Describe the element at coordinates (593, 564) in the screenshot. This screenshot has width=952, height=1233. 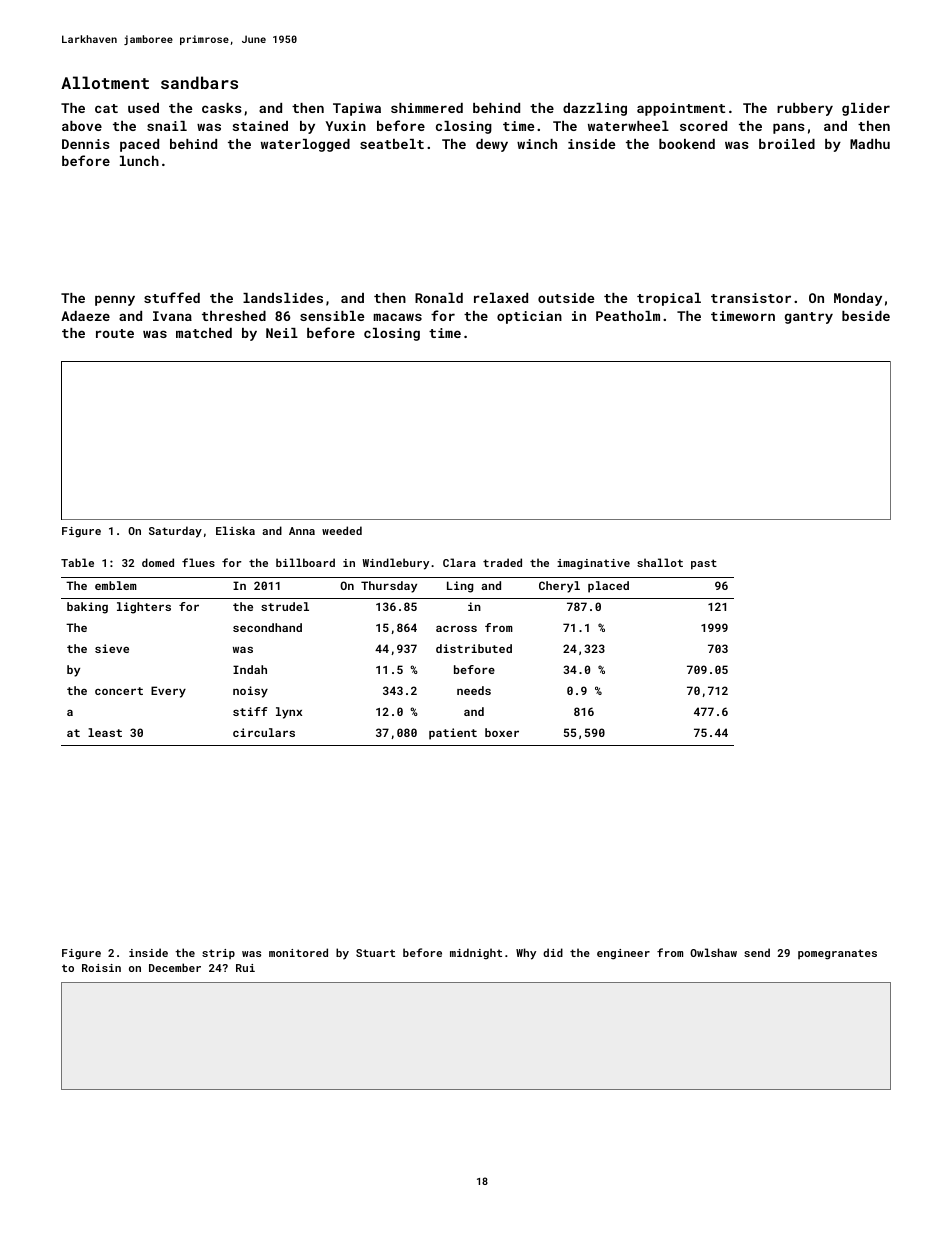
I see `imaginative` at that location.
